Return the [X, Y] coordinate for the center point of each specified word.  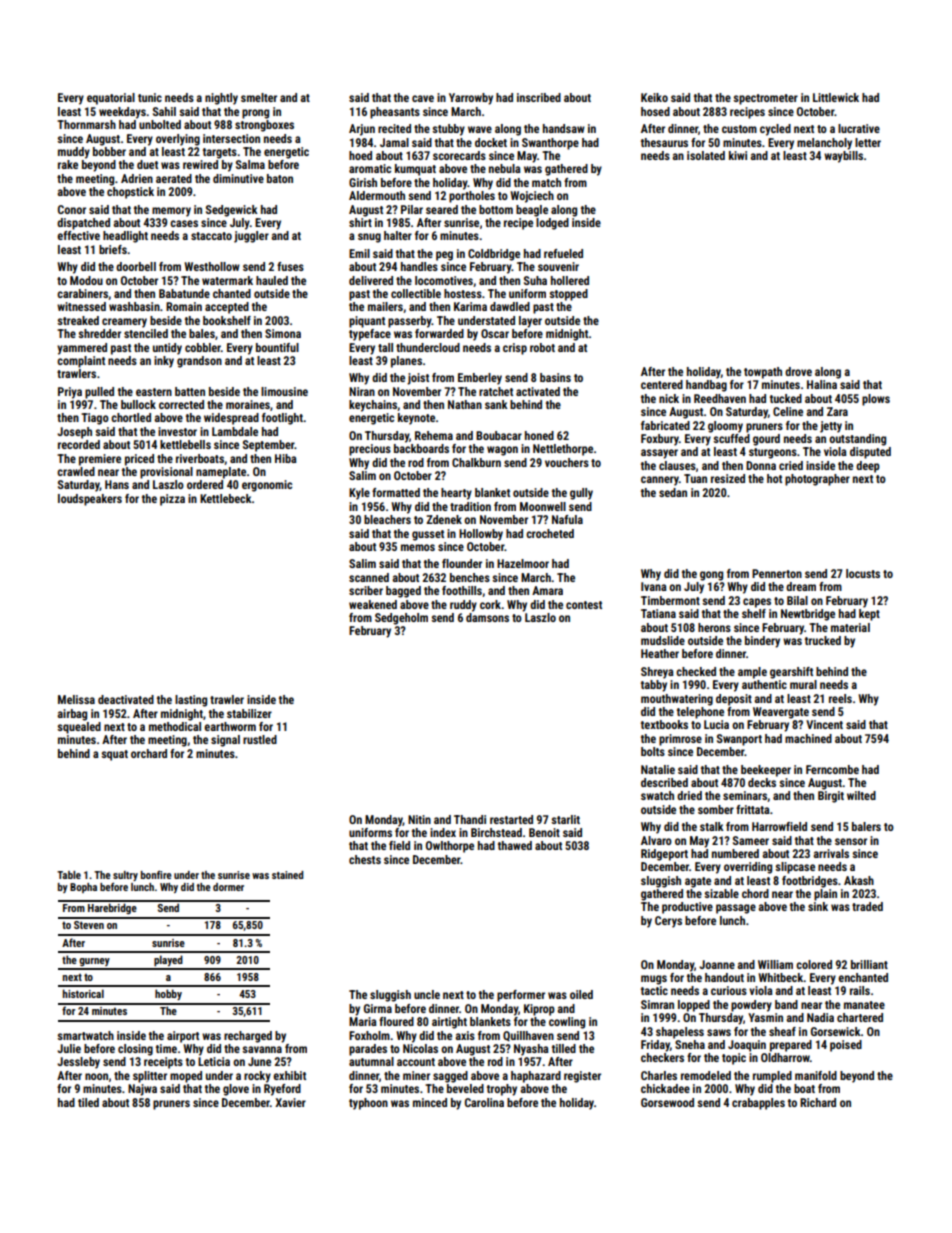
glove [236, 1090]
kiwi [738, 155]
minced [430, 1102]
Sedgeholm [401, 619]
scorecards [459, 155]
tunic [150, 97]
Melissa [76, 699]
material [850, 627]
